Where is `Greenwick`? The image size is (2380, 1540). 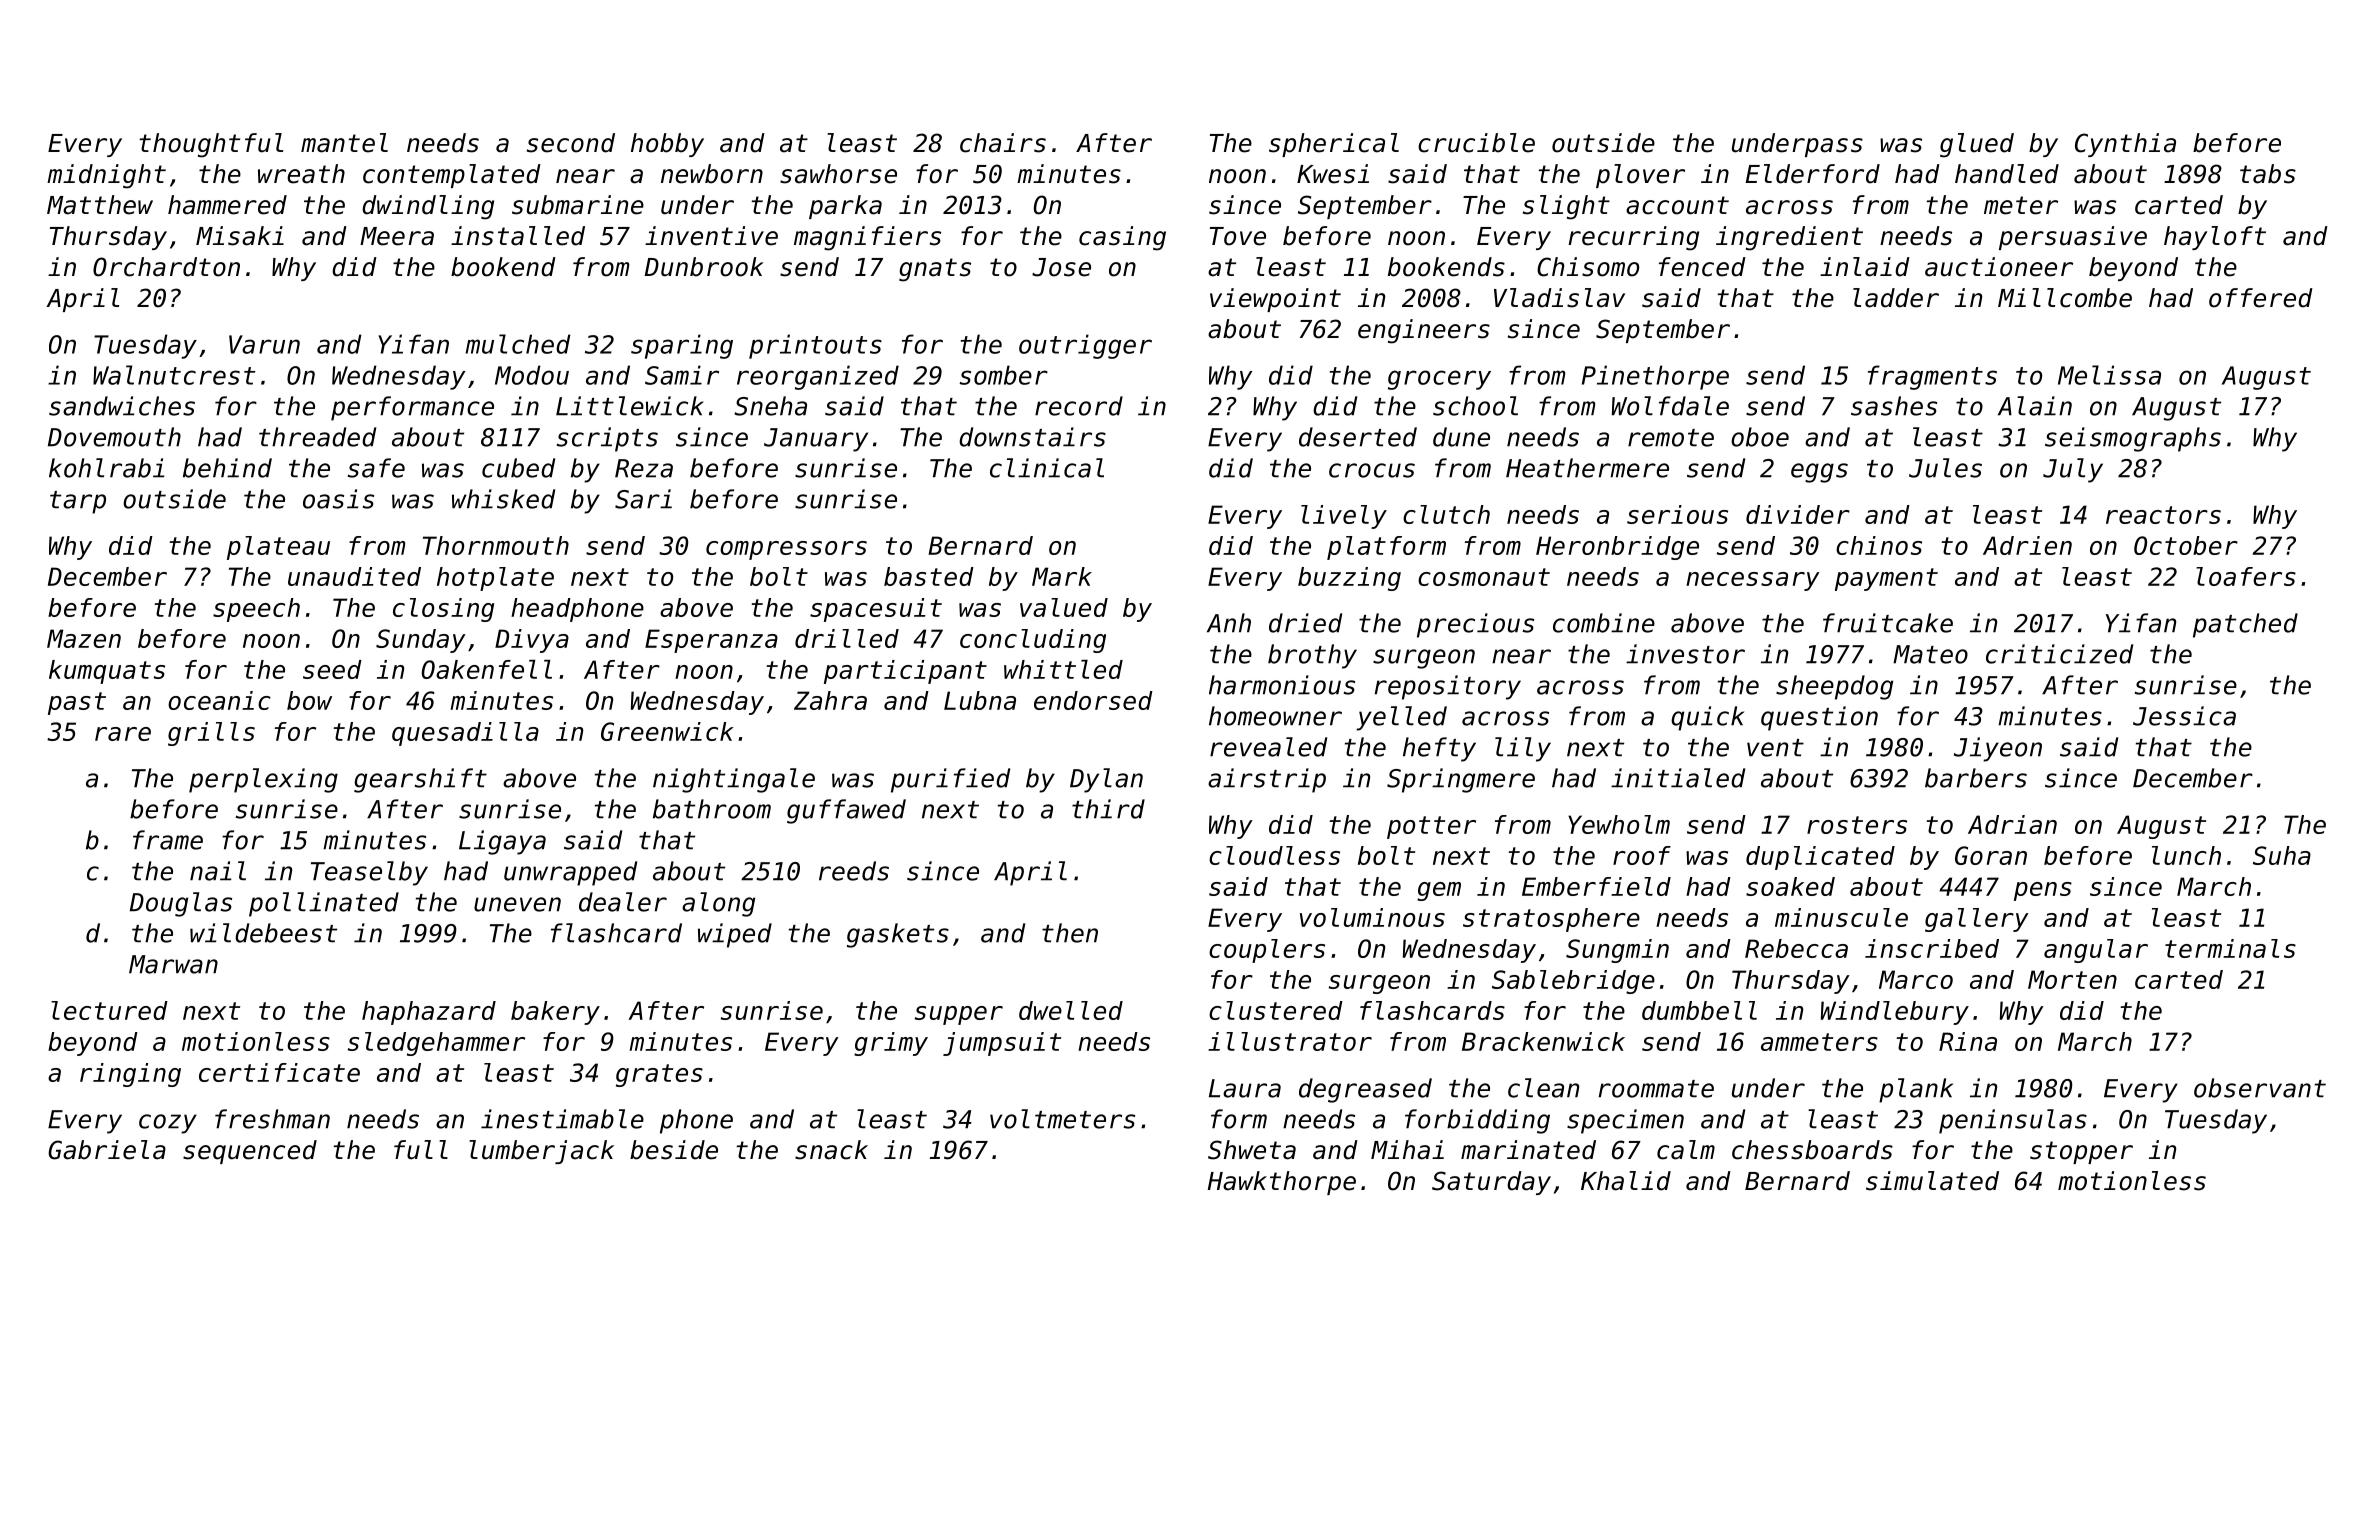
Greenwick is located at coordinates (667, 731).
